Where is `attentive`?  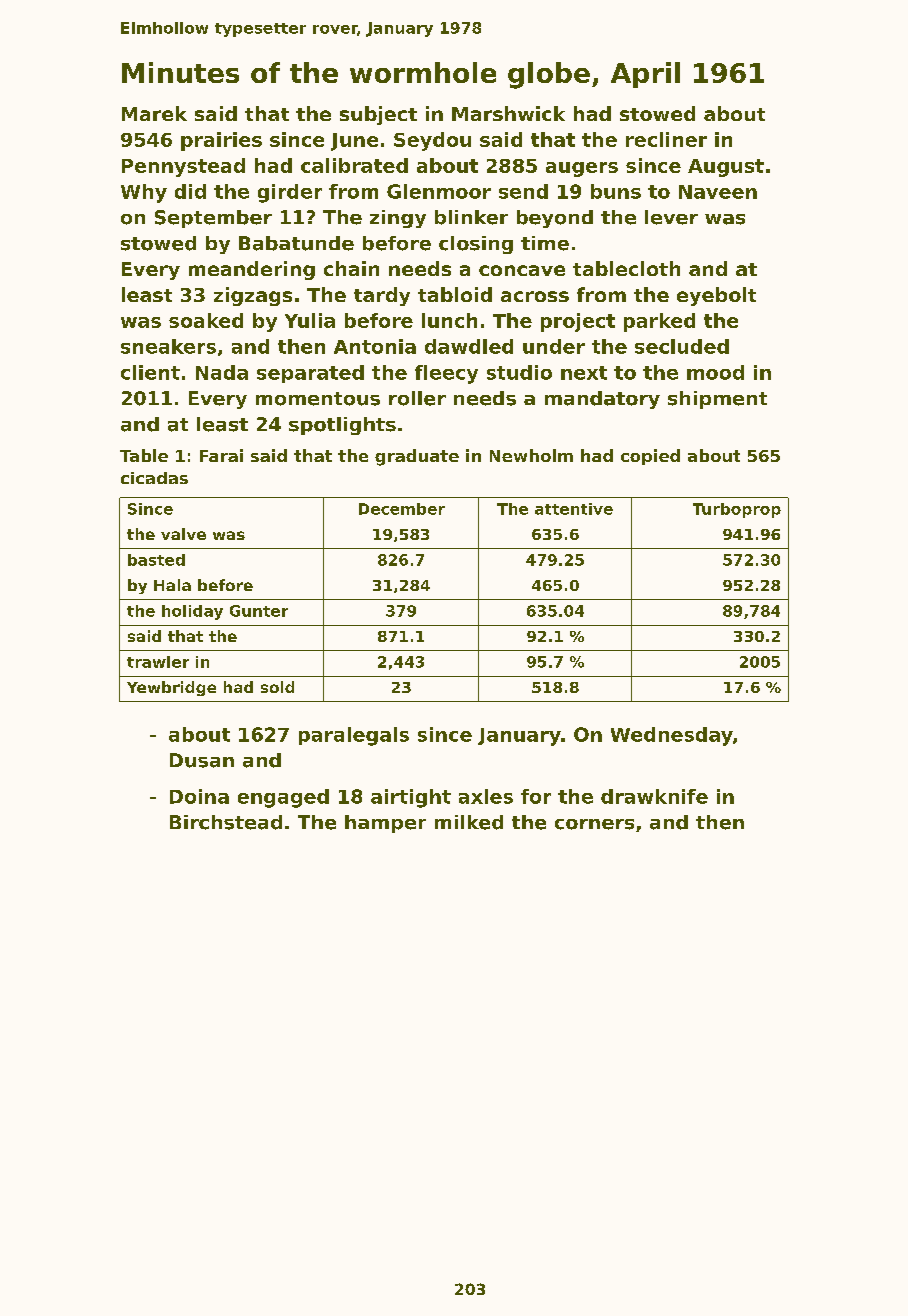 attentive is located at coordinates (574, 509).
